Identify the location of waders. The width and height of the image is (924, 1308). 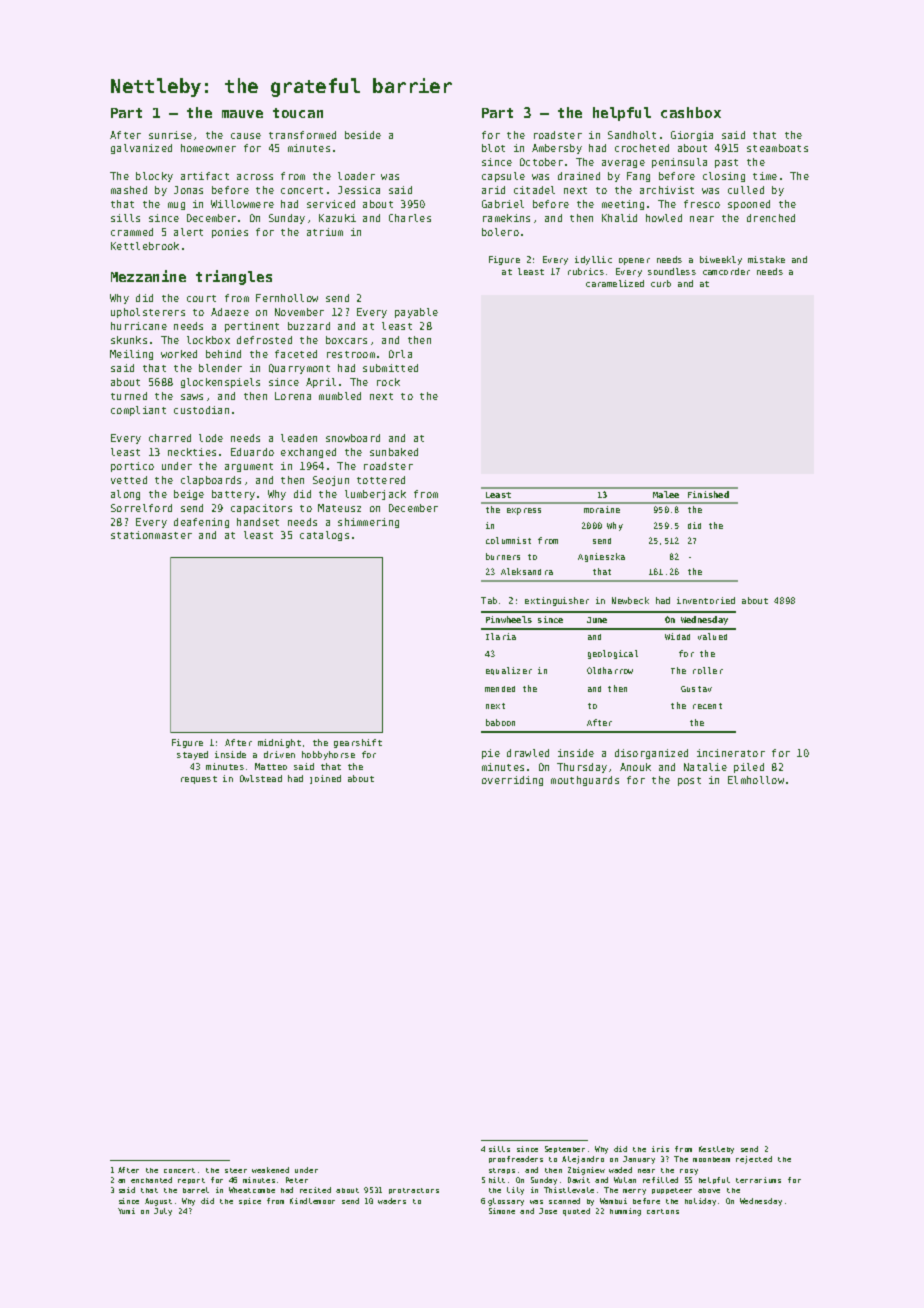
(392, 1201).
